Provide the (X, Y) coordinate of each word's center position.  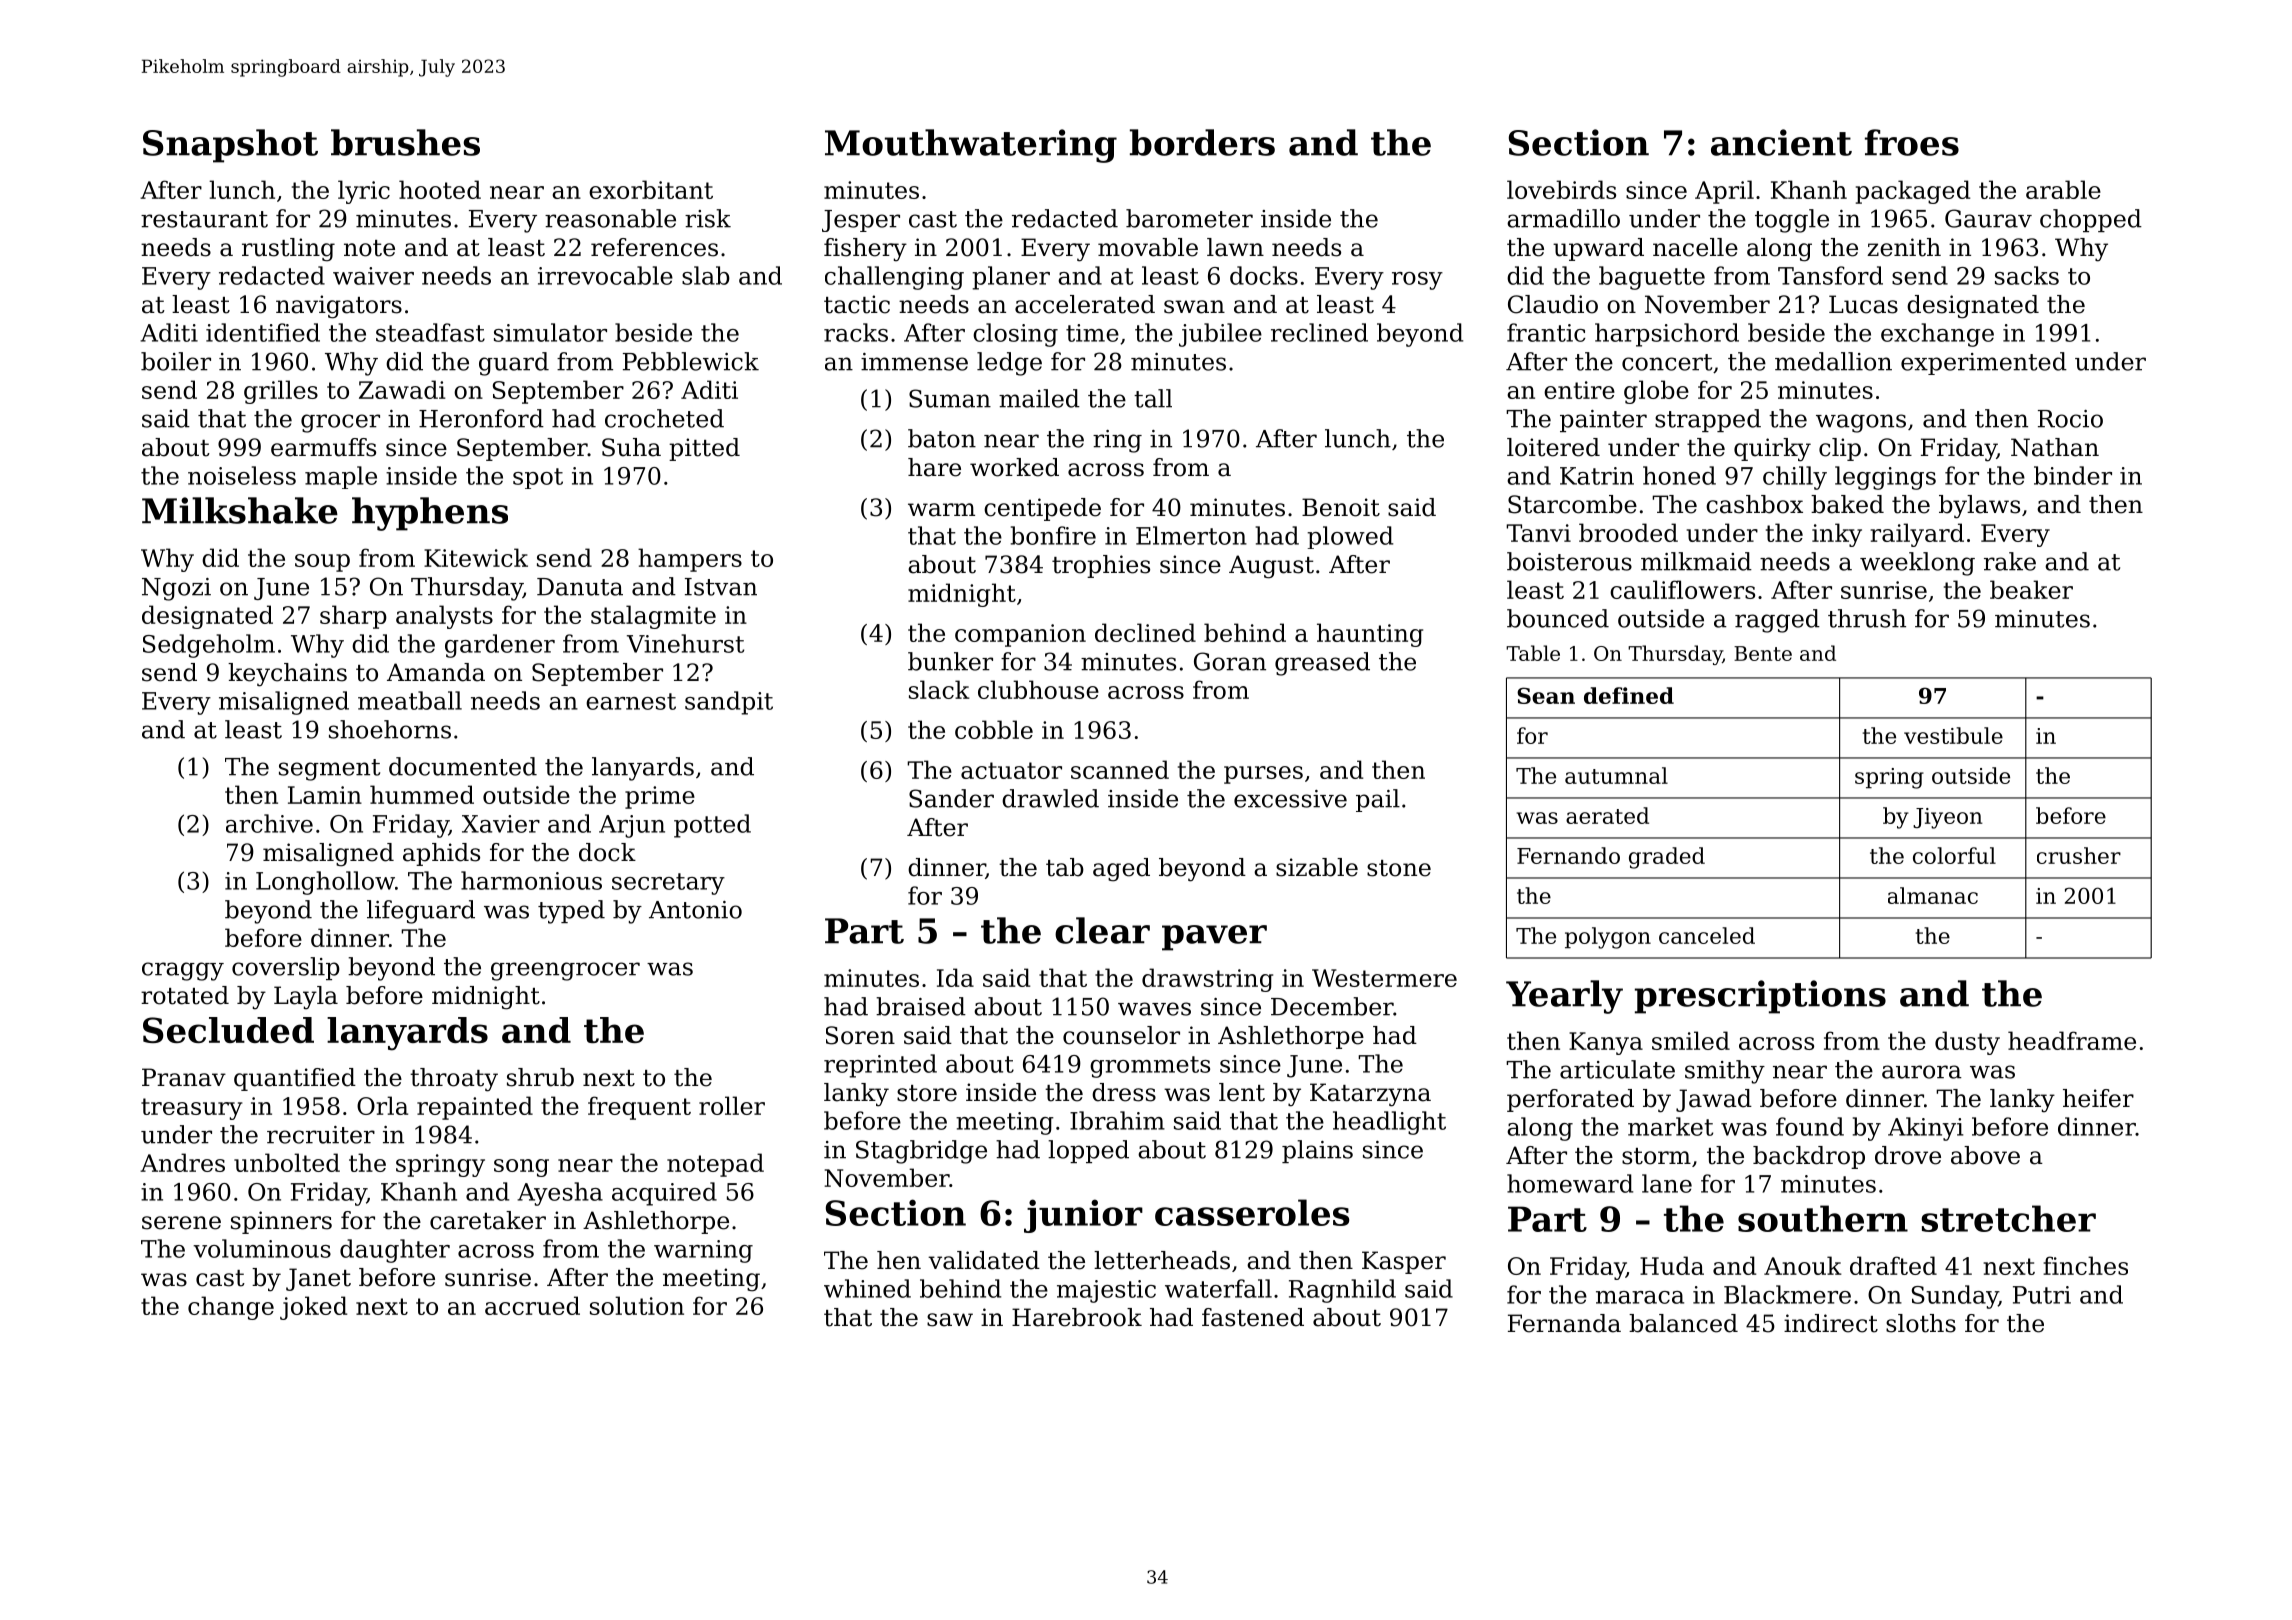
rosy (1417, 281)
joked (313, 1308)
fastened (1253, 1317)
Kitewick (476, 557)
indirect (1831, 1323)
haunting (1370, 635)
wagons (1861, 423)
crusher (2079, 855)
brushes (405, 142)
